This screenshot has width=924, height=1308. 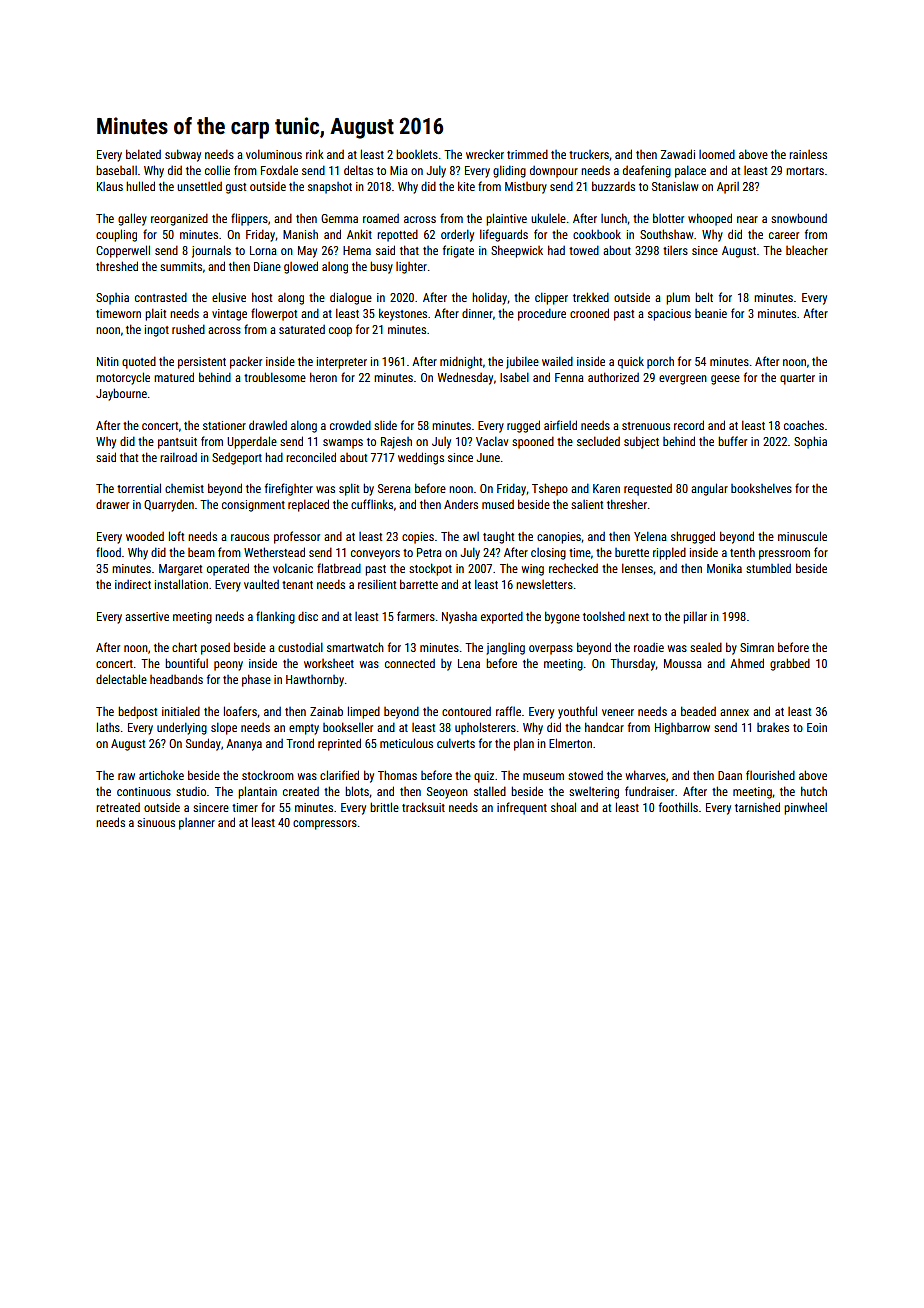 I want to click on pinwheel, so click(x=805, y=808).
